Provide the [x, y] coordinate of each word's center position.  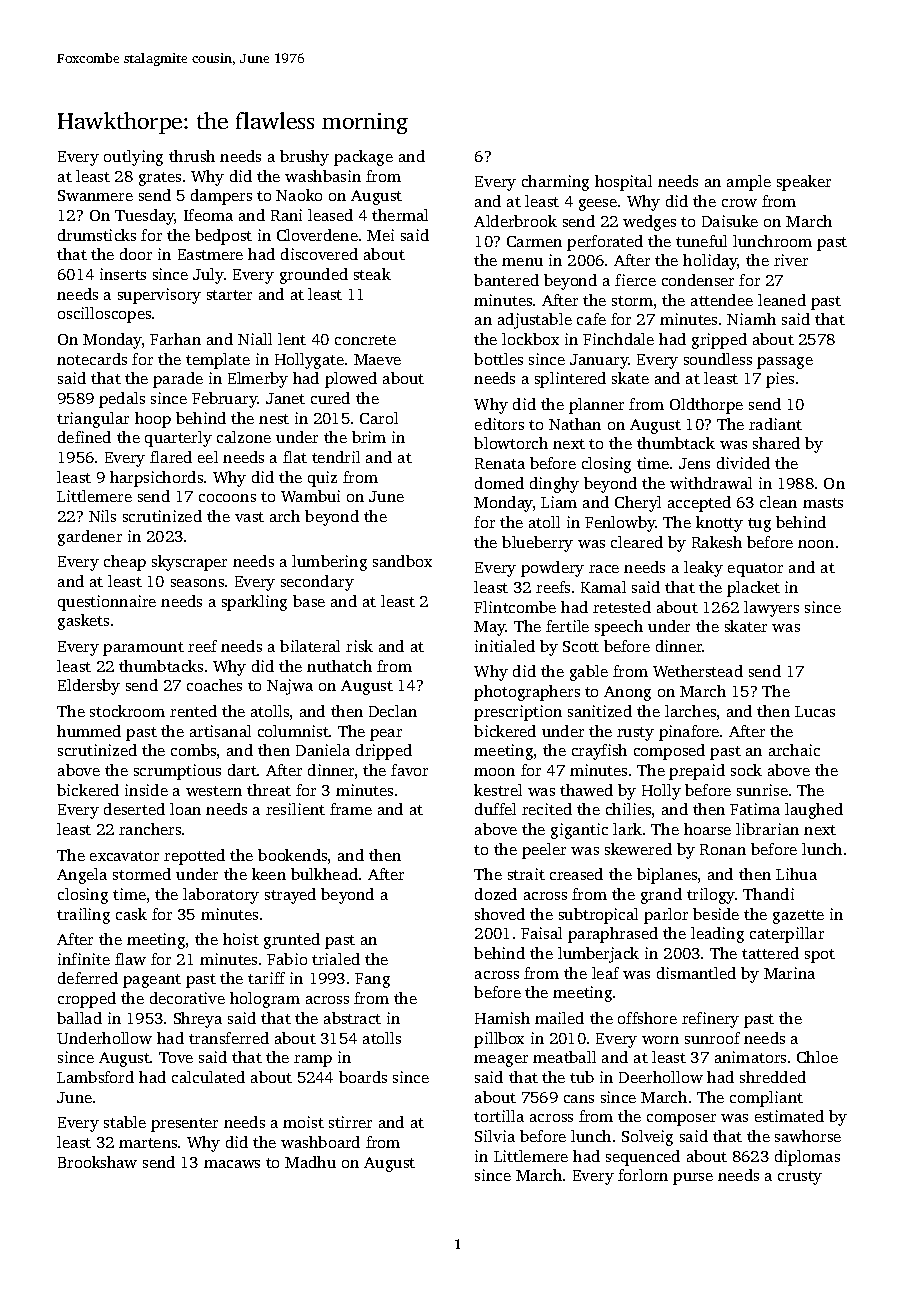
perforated [605, 243]
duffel [495, 809]
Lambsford [95, 1077]
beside [716, 914]
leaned [782, 300]
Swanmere [95, 195]
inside [146, 790]
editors [499, 424]
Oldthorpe [706, 406]
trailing [83, 916]
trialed [336, 959]
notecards [92, 359]
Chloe [817, 1057]
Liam [559, 502]
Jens [694, 463]
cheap [125, 563]
